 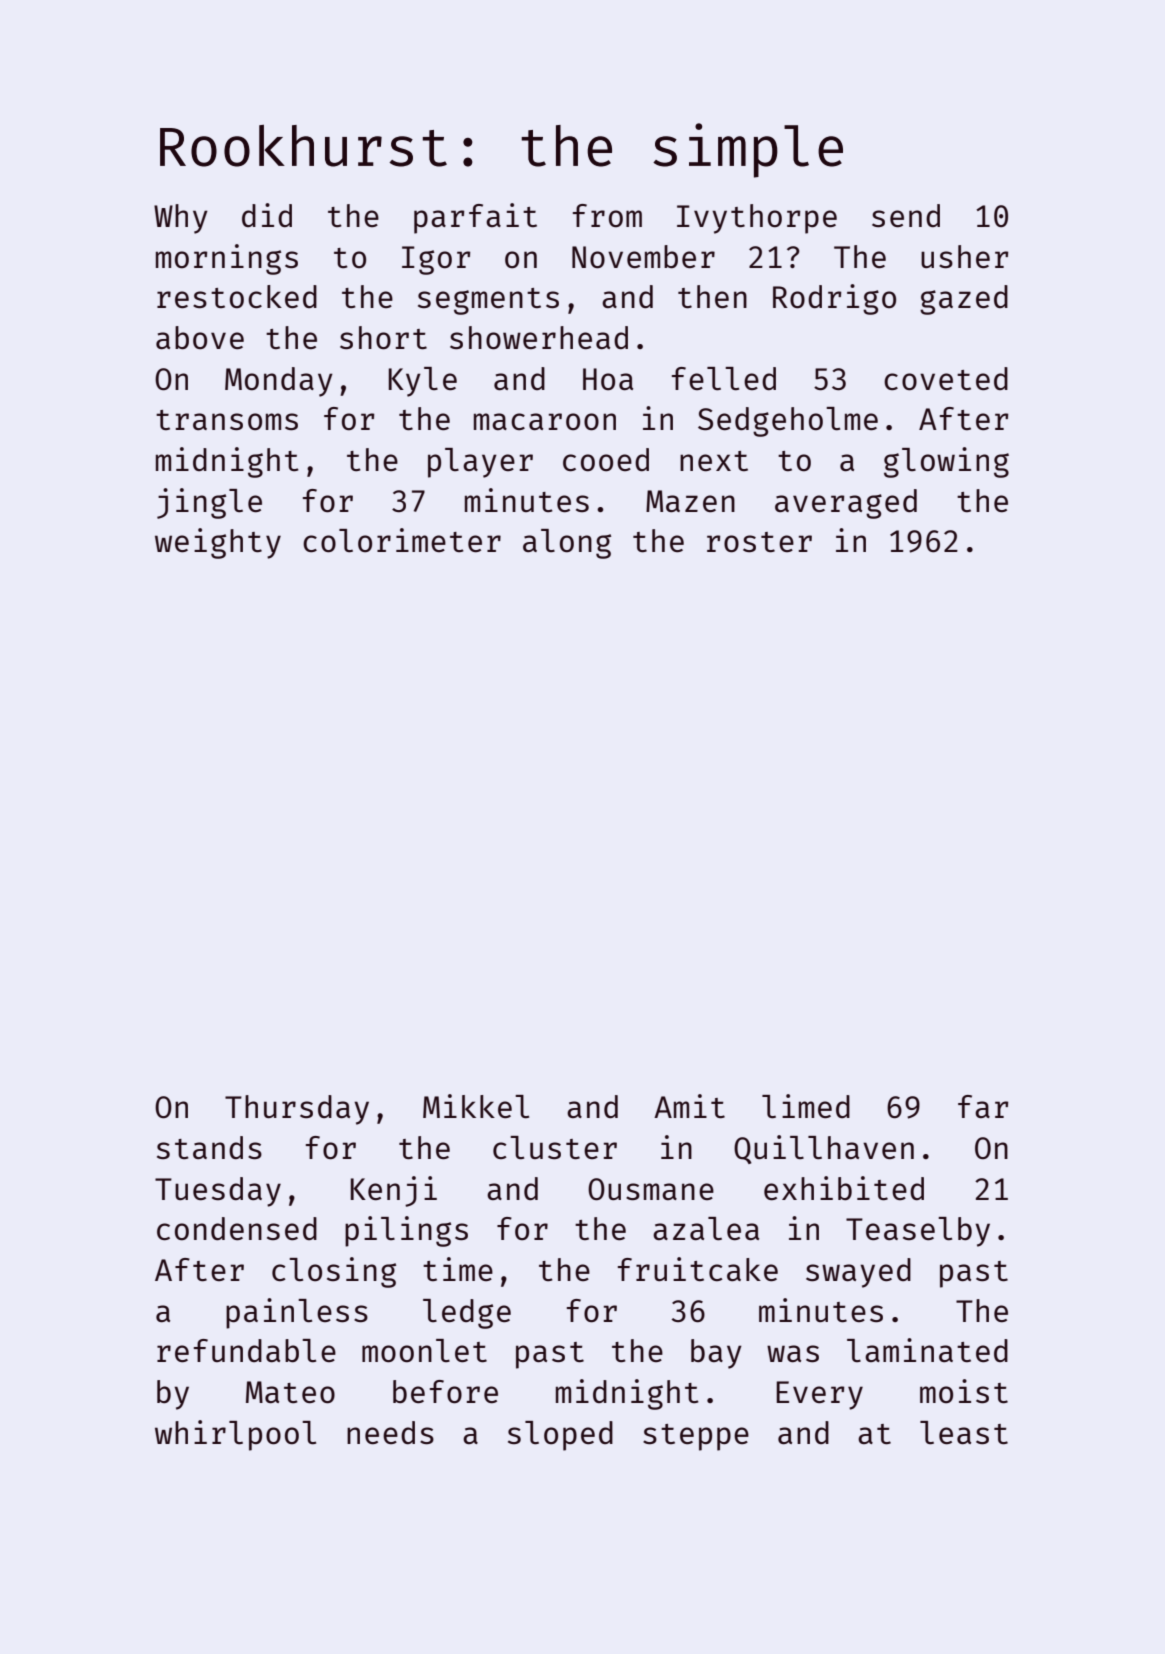 I want to click on cluster, so click(x=555, y=1147).
